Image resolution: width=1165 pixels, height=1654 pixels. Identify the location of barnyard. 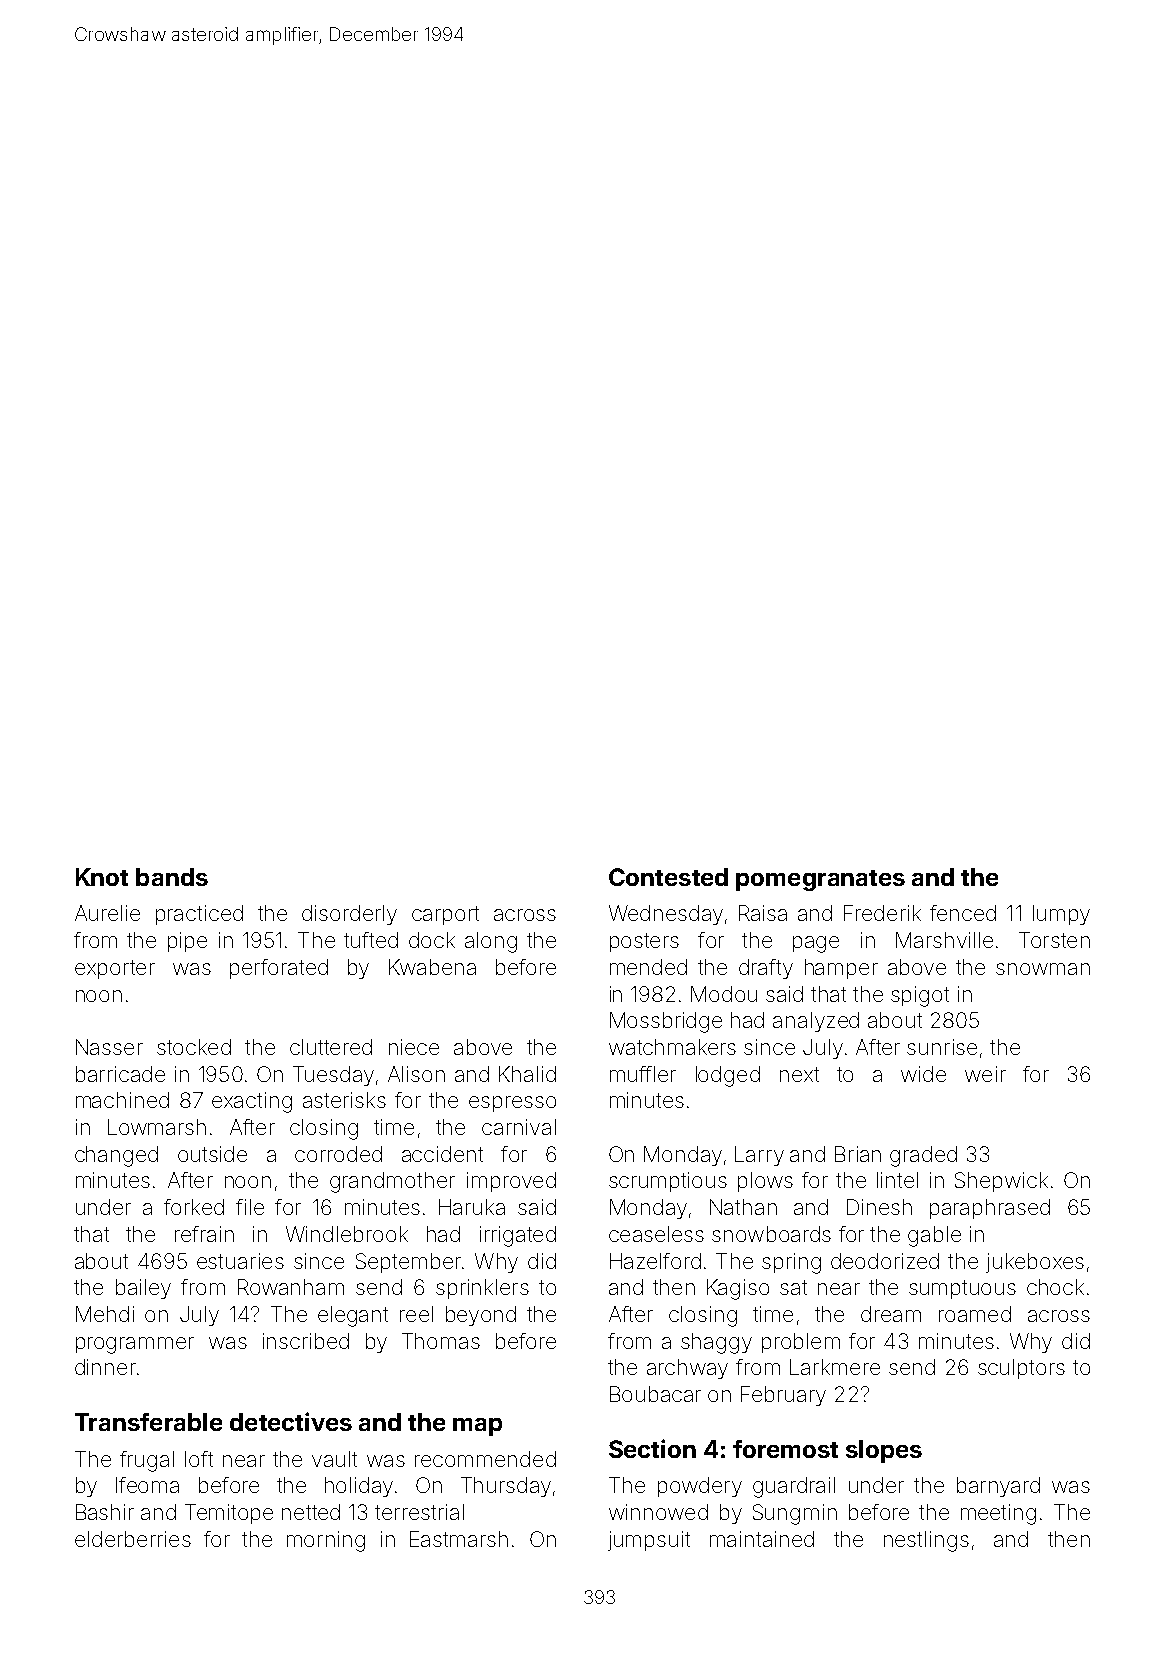
(998, 1487).
